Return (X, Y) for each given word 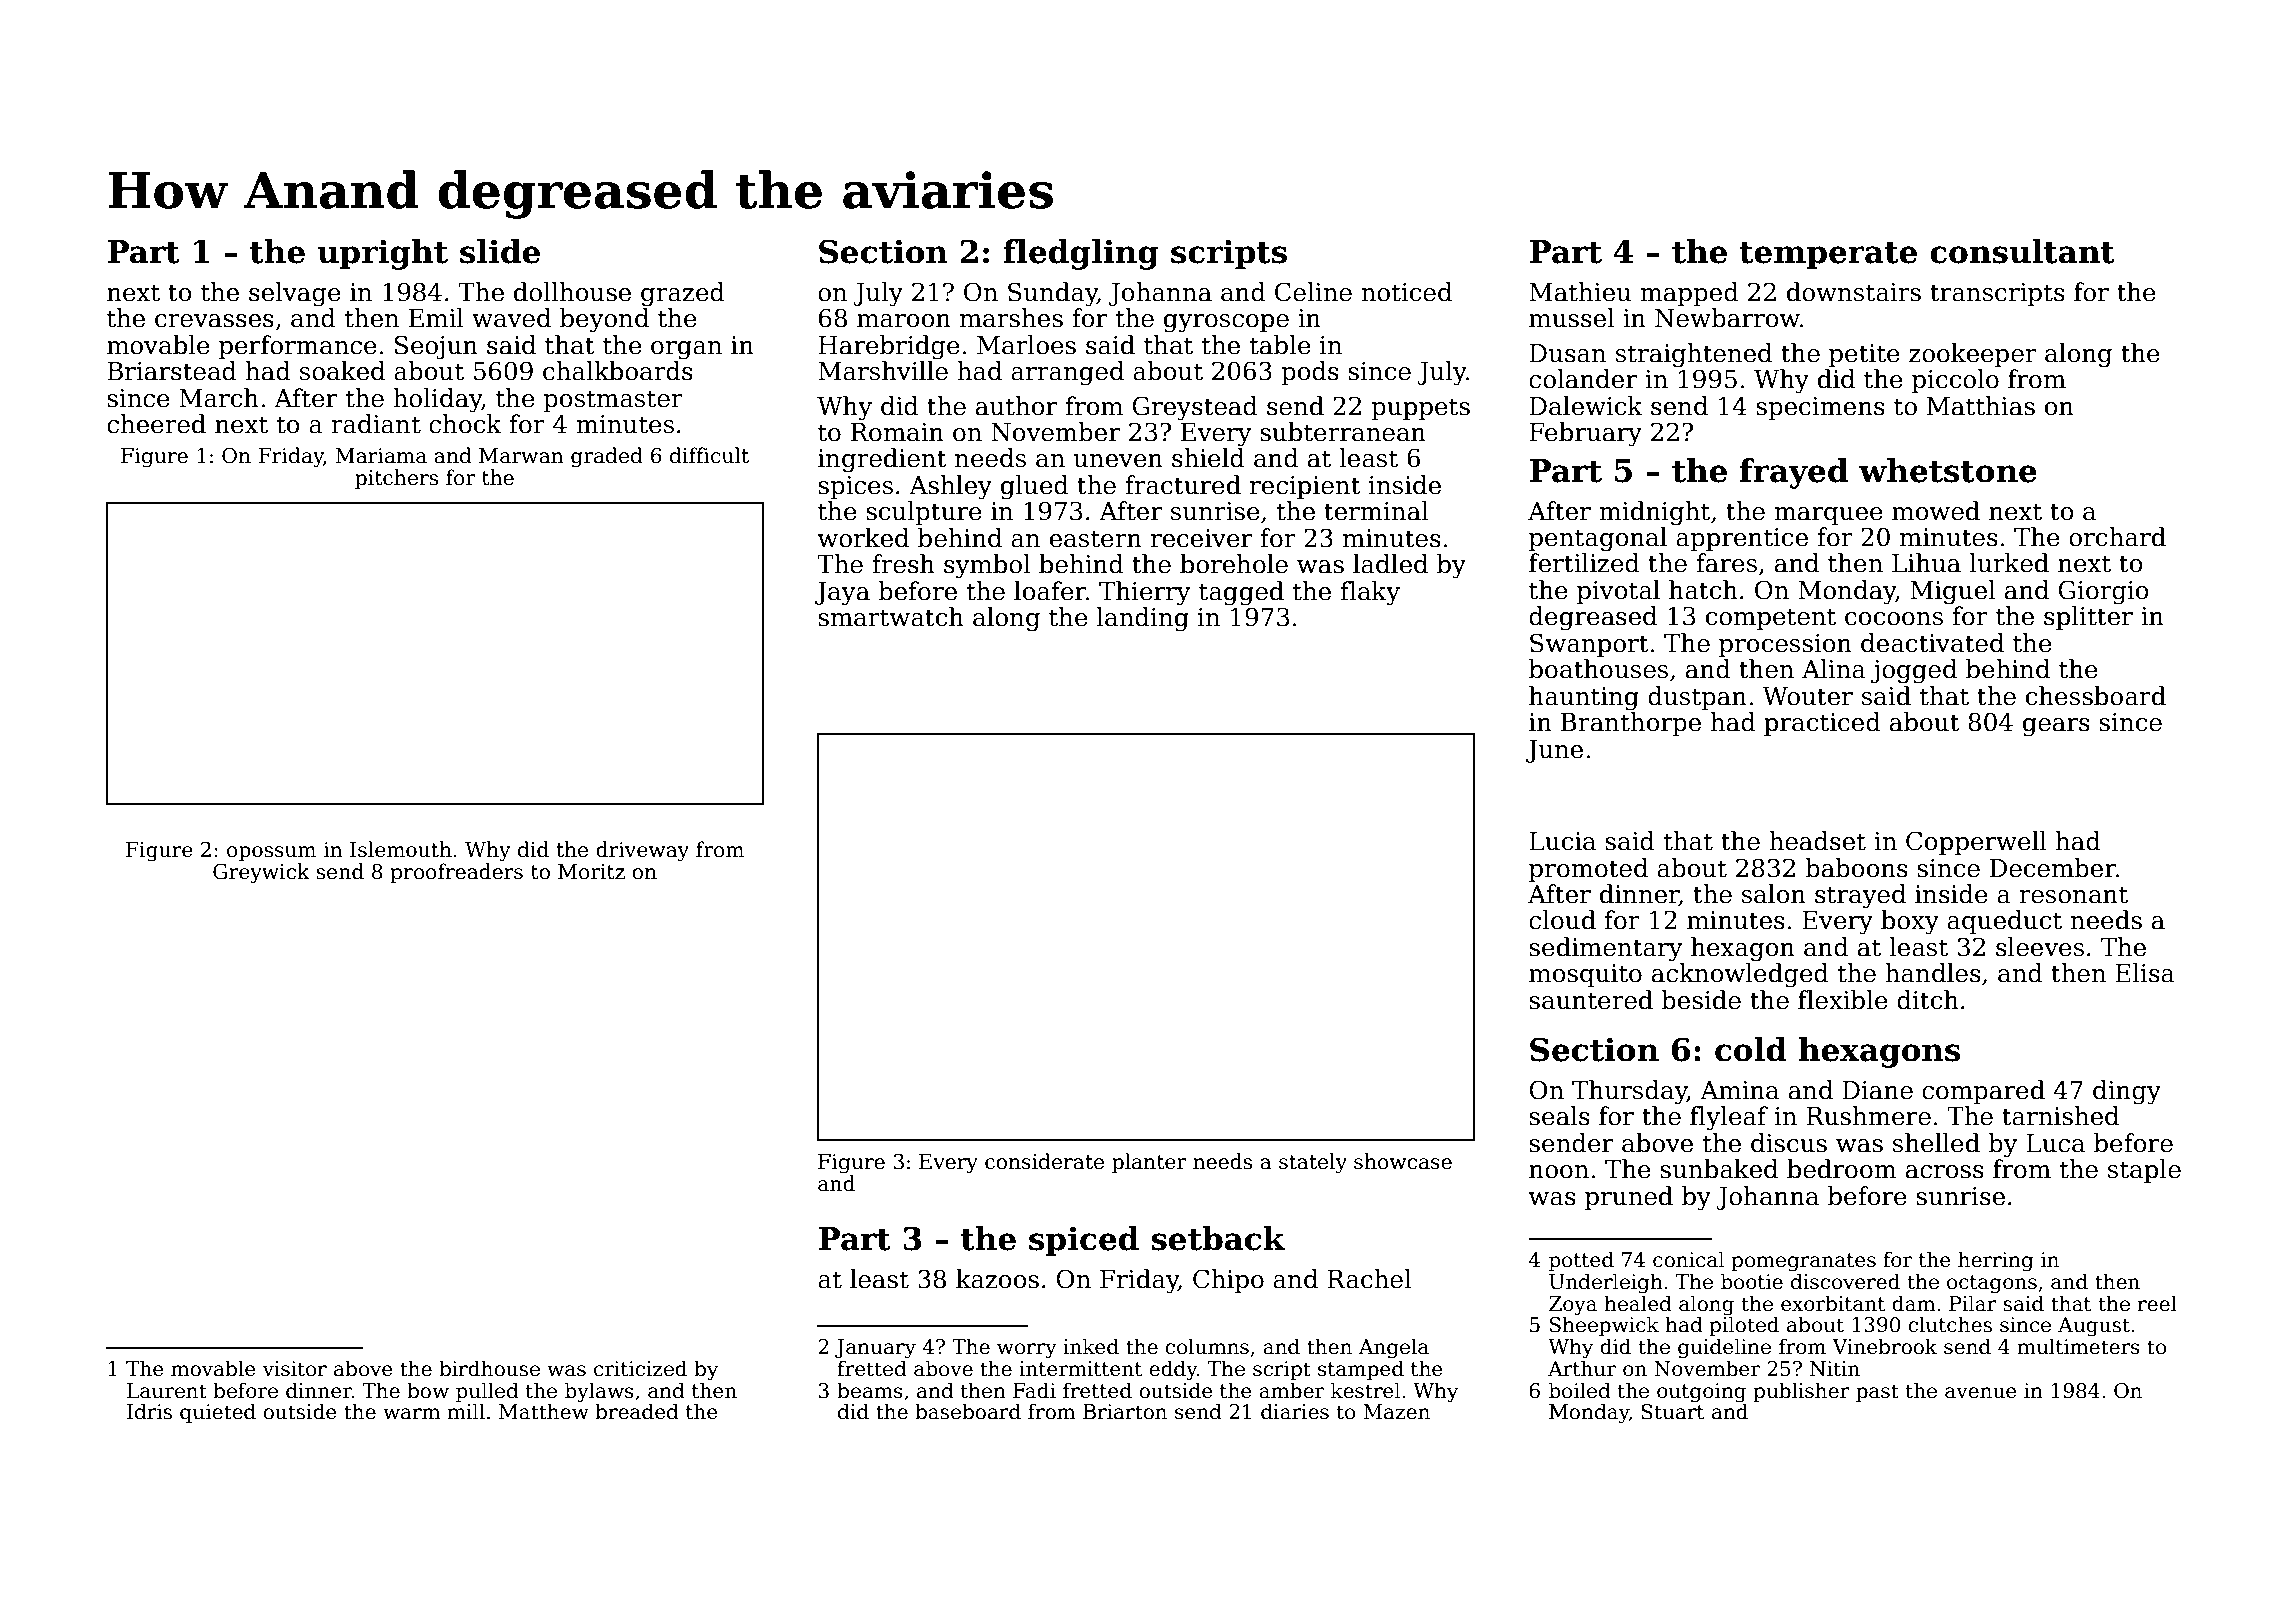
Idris (149, 1411)
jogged (1914, 671)
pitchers (396, 479)
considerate (1044, 1161)
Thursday (1629, 1092)
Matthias (1981, 406)
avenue (1981, 1393)
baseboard (968, 1411)
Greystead (1195, 408)
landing (1142, 619)
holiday (437, 400)
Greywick (261, 873)
